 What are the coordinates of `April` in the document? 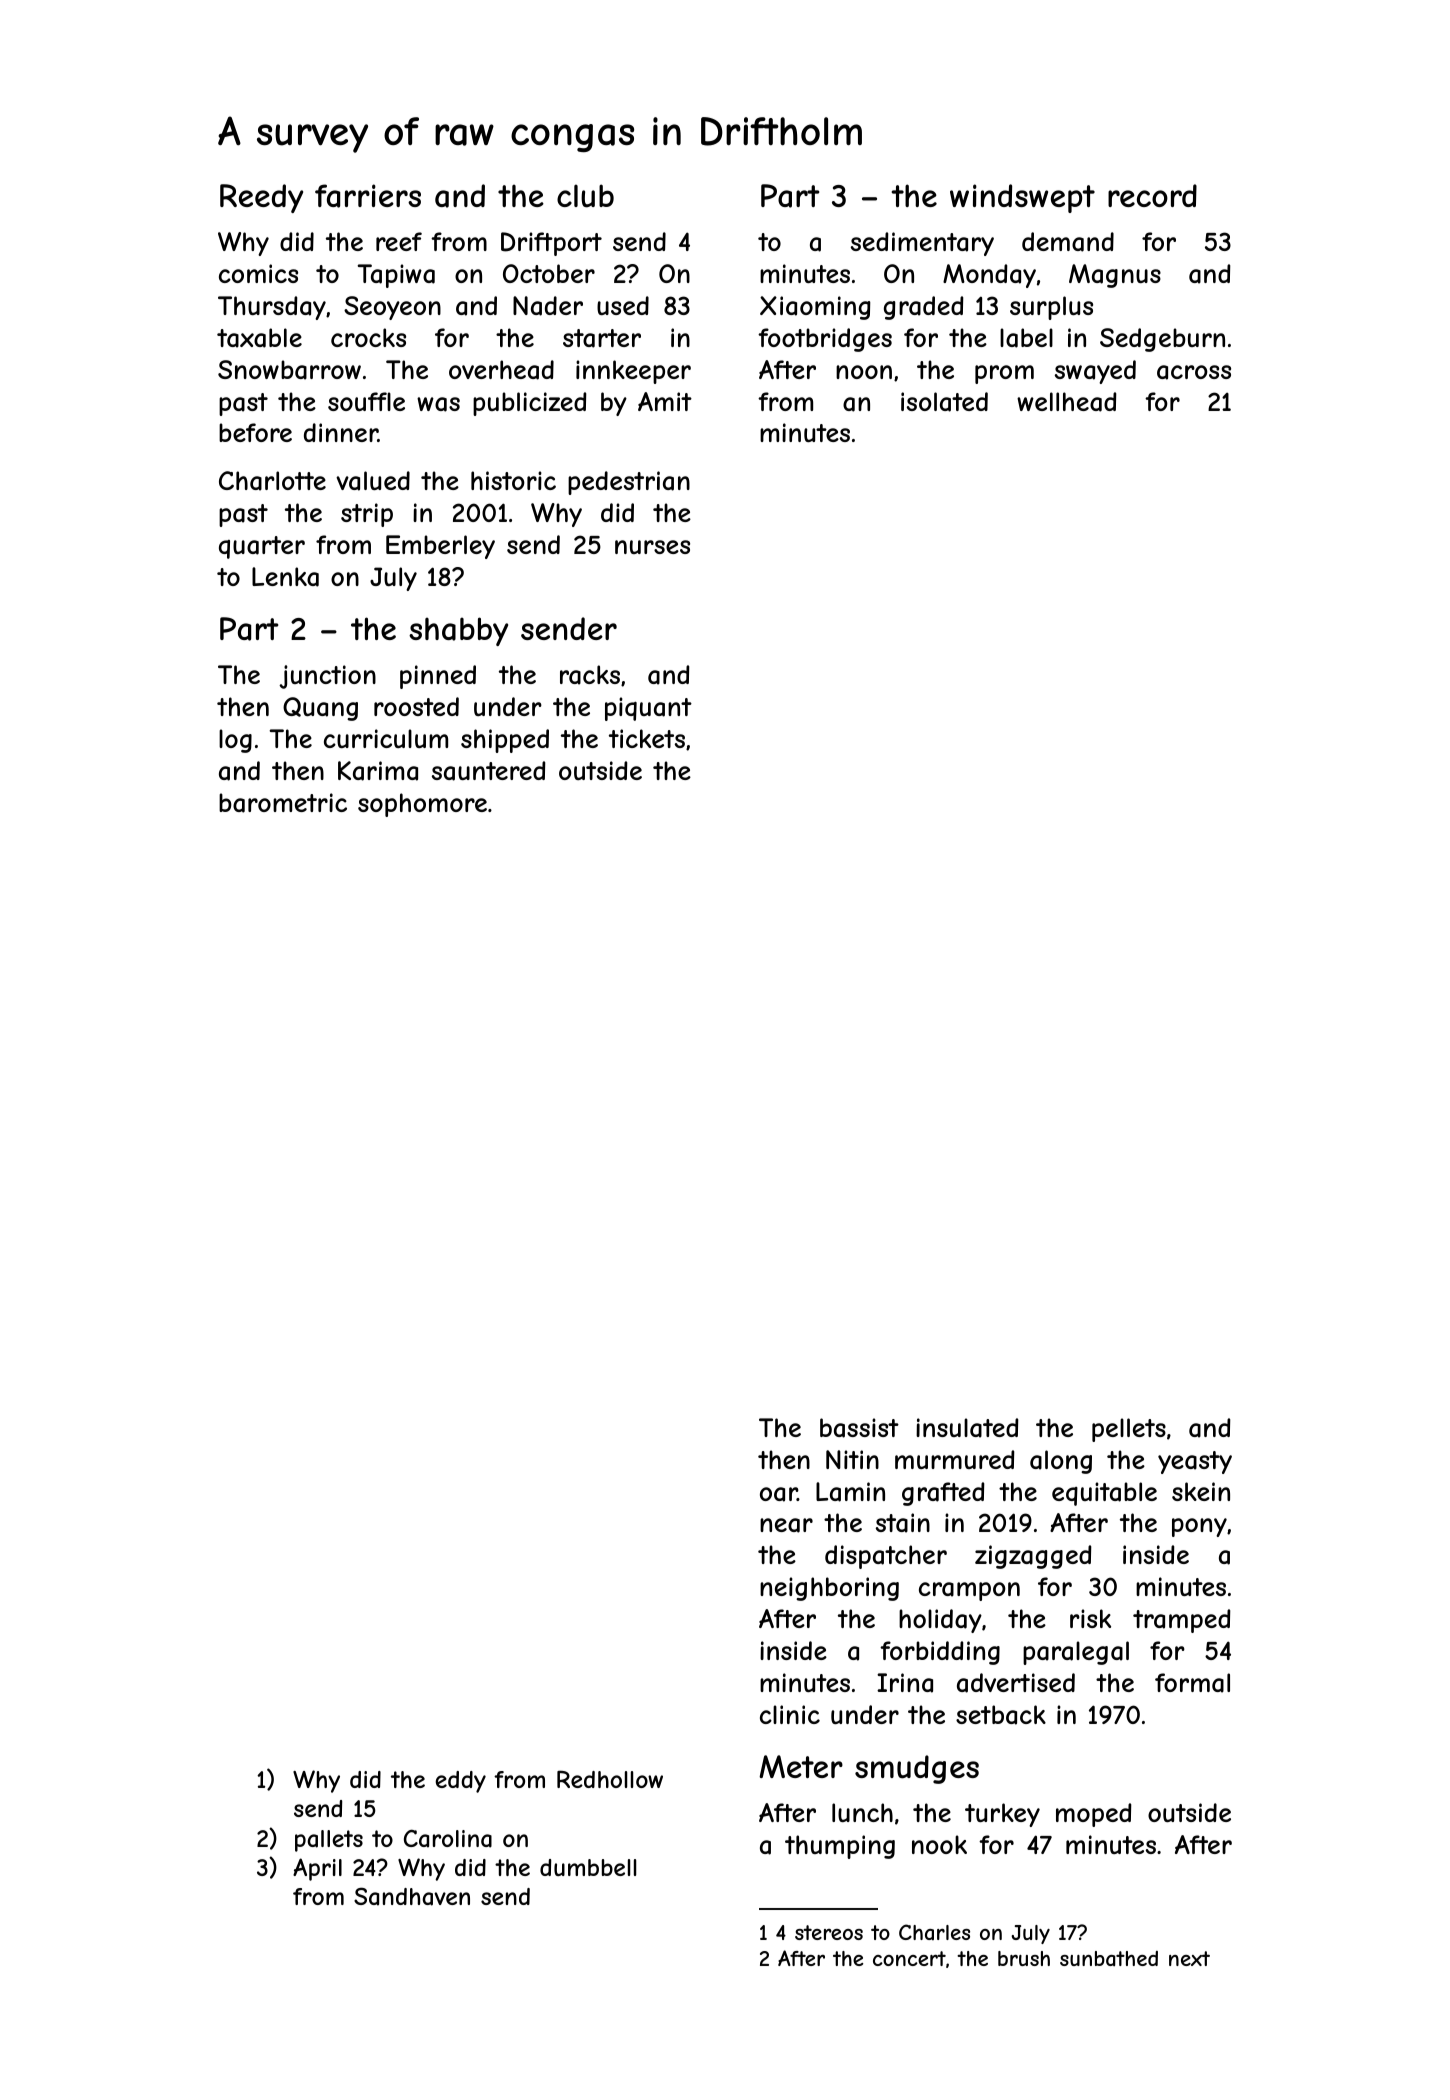 It's located at (317, 1869).
